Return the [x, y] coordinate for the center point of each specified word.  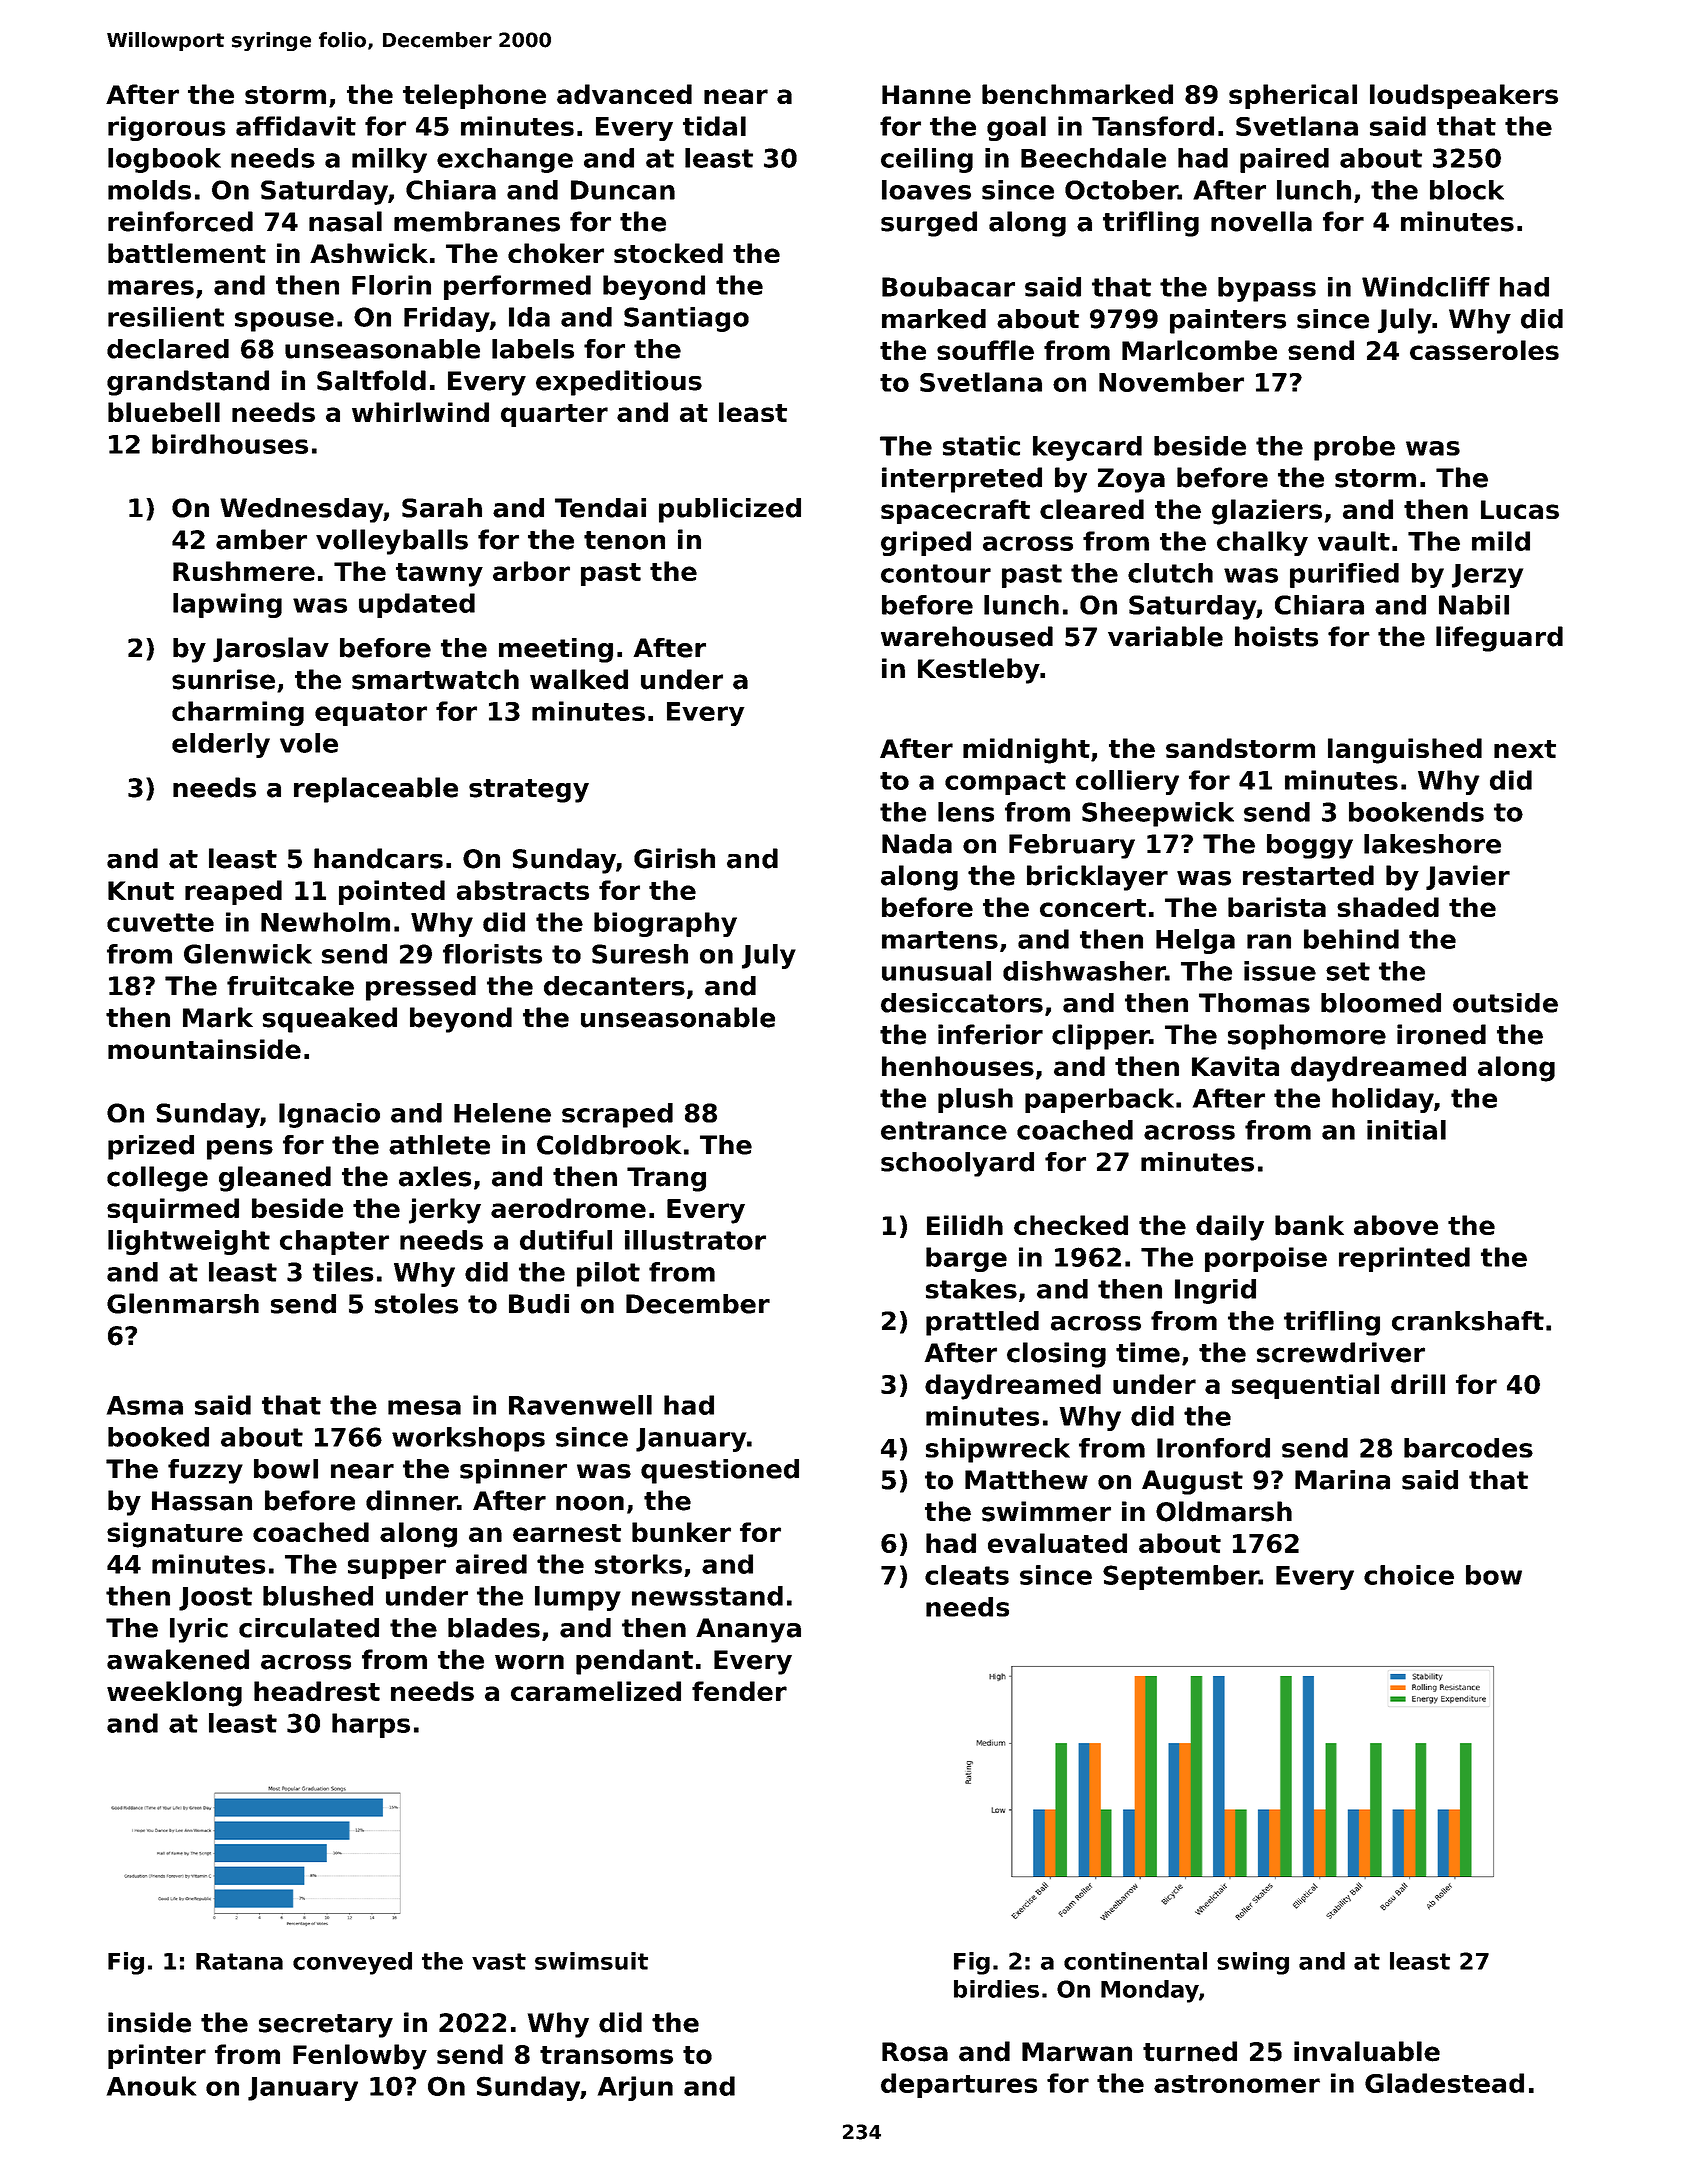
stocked [668, 253]
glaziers [1267, 512]
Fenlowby [360, 2057]
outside [1505, 1003]
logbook [164, 160]
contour [936, 573]
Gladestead [1444, 2083]
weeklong [174, 1694]
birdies [996, 1989]
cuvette [160, 922]
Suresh [640, 954]
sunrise [223, 679]
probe [1354, 448]
